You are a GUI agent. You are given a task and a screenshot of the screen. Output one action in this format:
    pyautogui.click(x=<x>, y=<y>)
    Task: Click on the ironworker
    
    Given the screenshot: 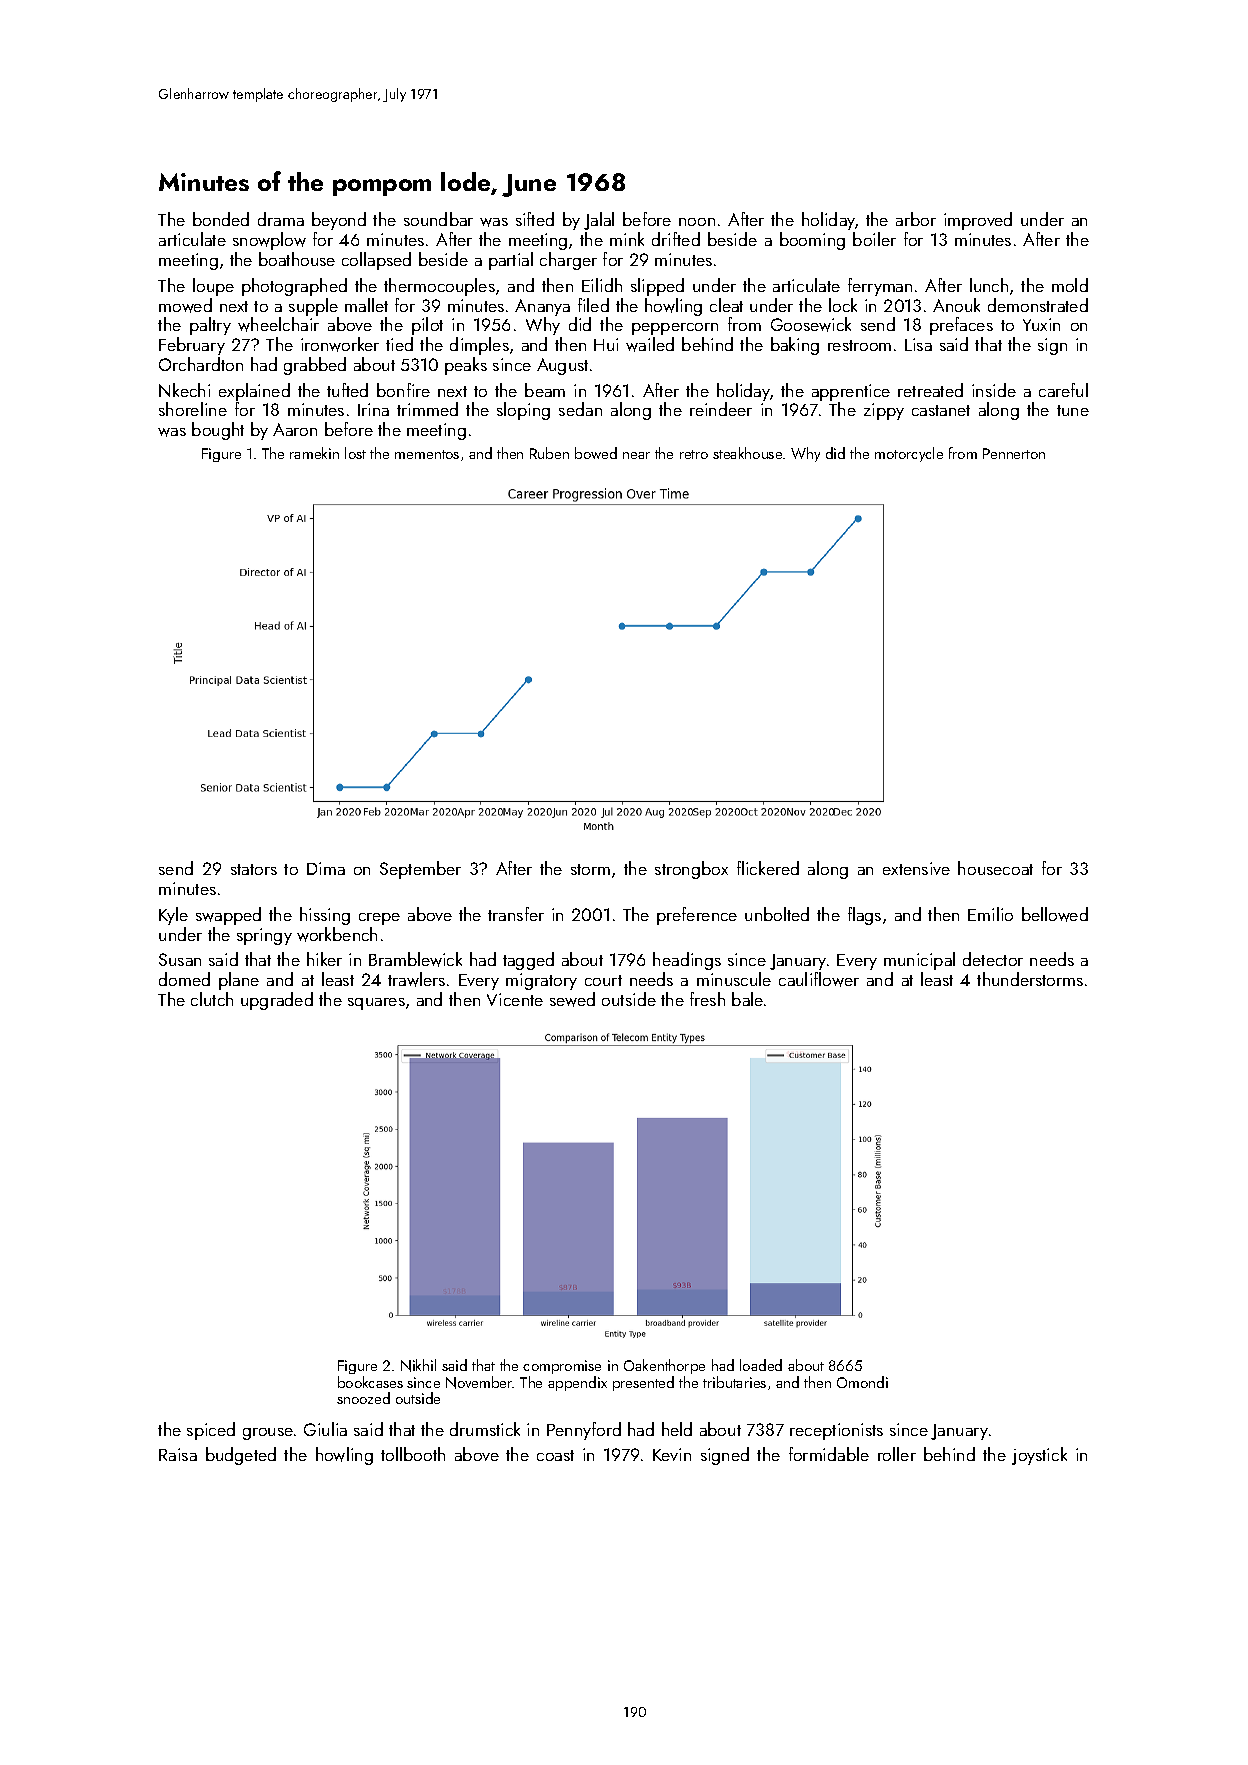 What is the action you would take?
    pyautogui.click(x=340, y=344)
